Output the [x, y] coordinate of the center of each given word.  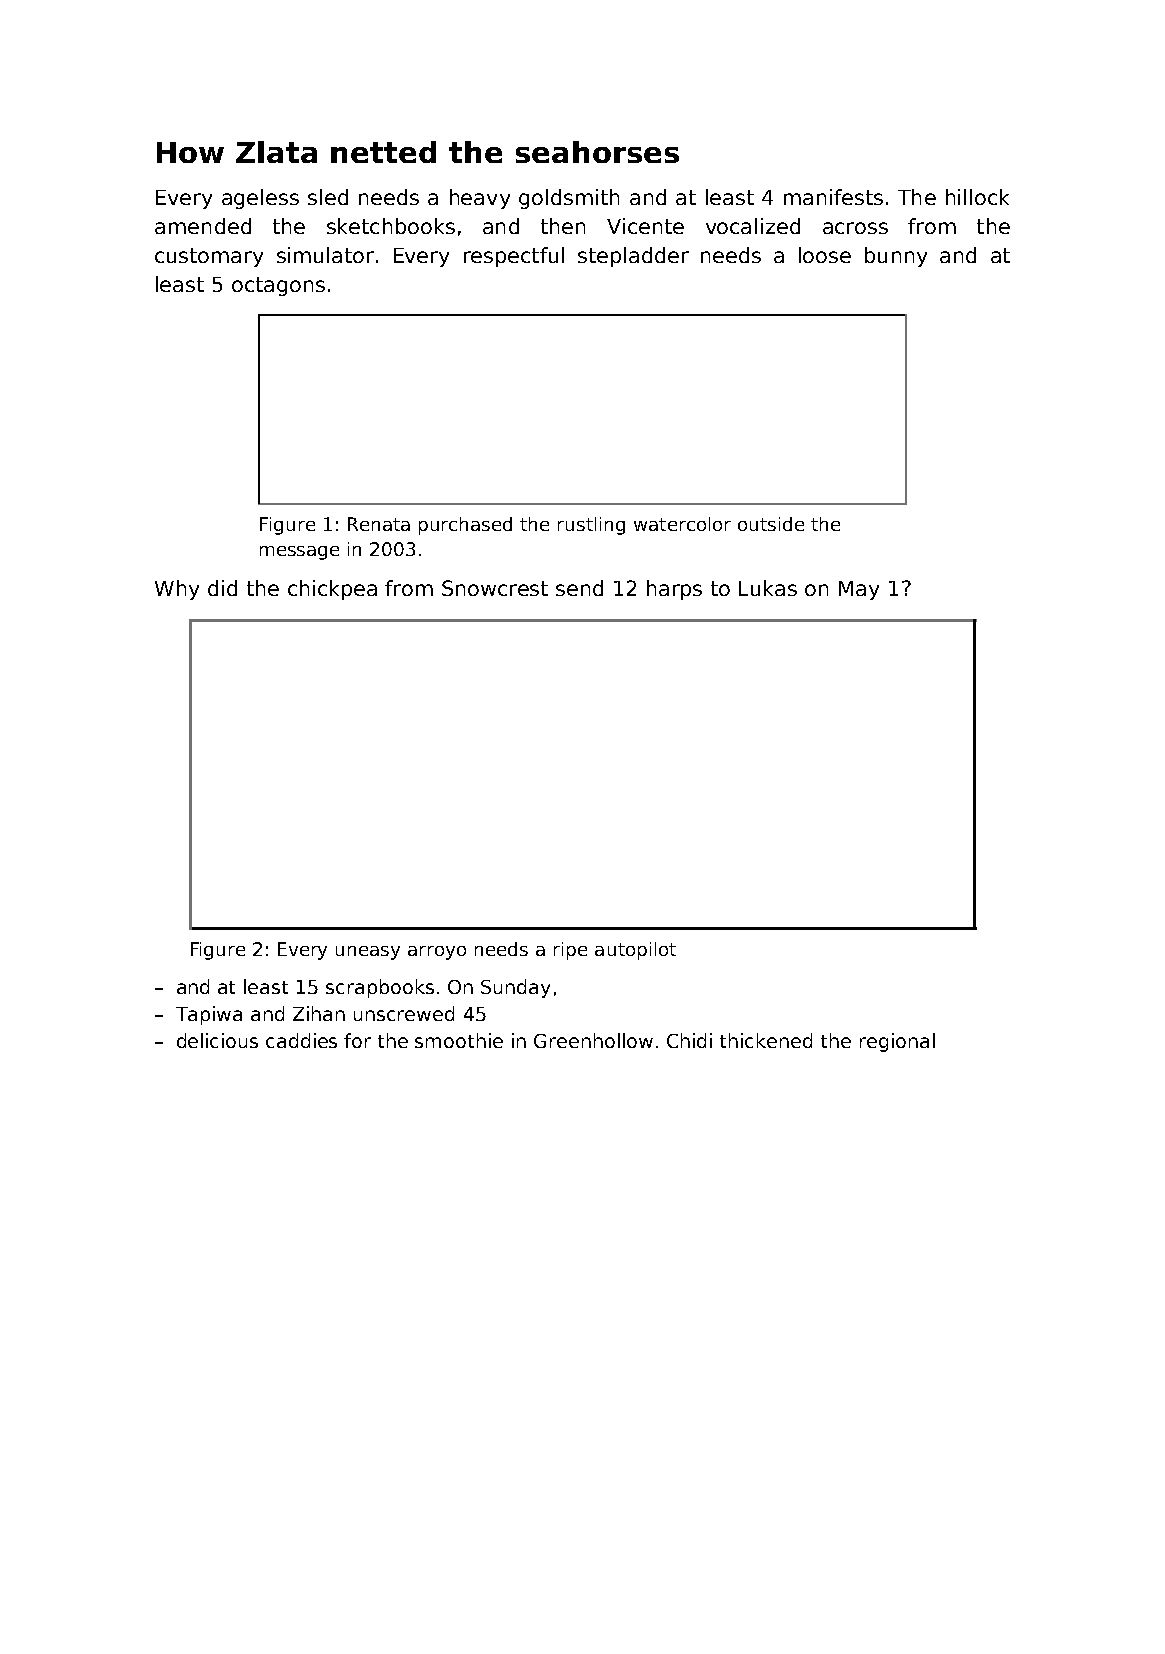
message [299, 553]
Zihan [319, 1013]
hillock [977, 197]
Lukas [768, 588]
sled [328, 197]
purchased [465, 526]
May [859, 590]
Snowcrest [495, 588]
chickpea [332, 590]
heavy [480, 199]
